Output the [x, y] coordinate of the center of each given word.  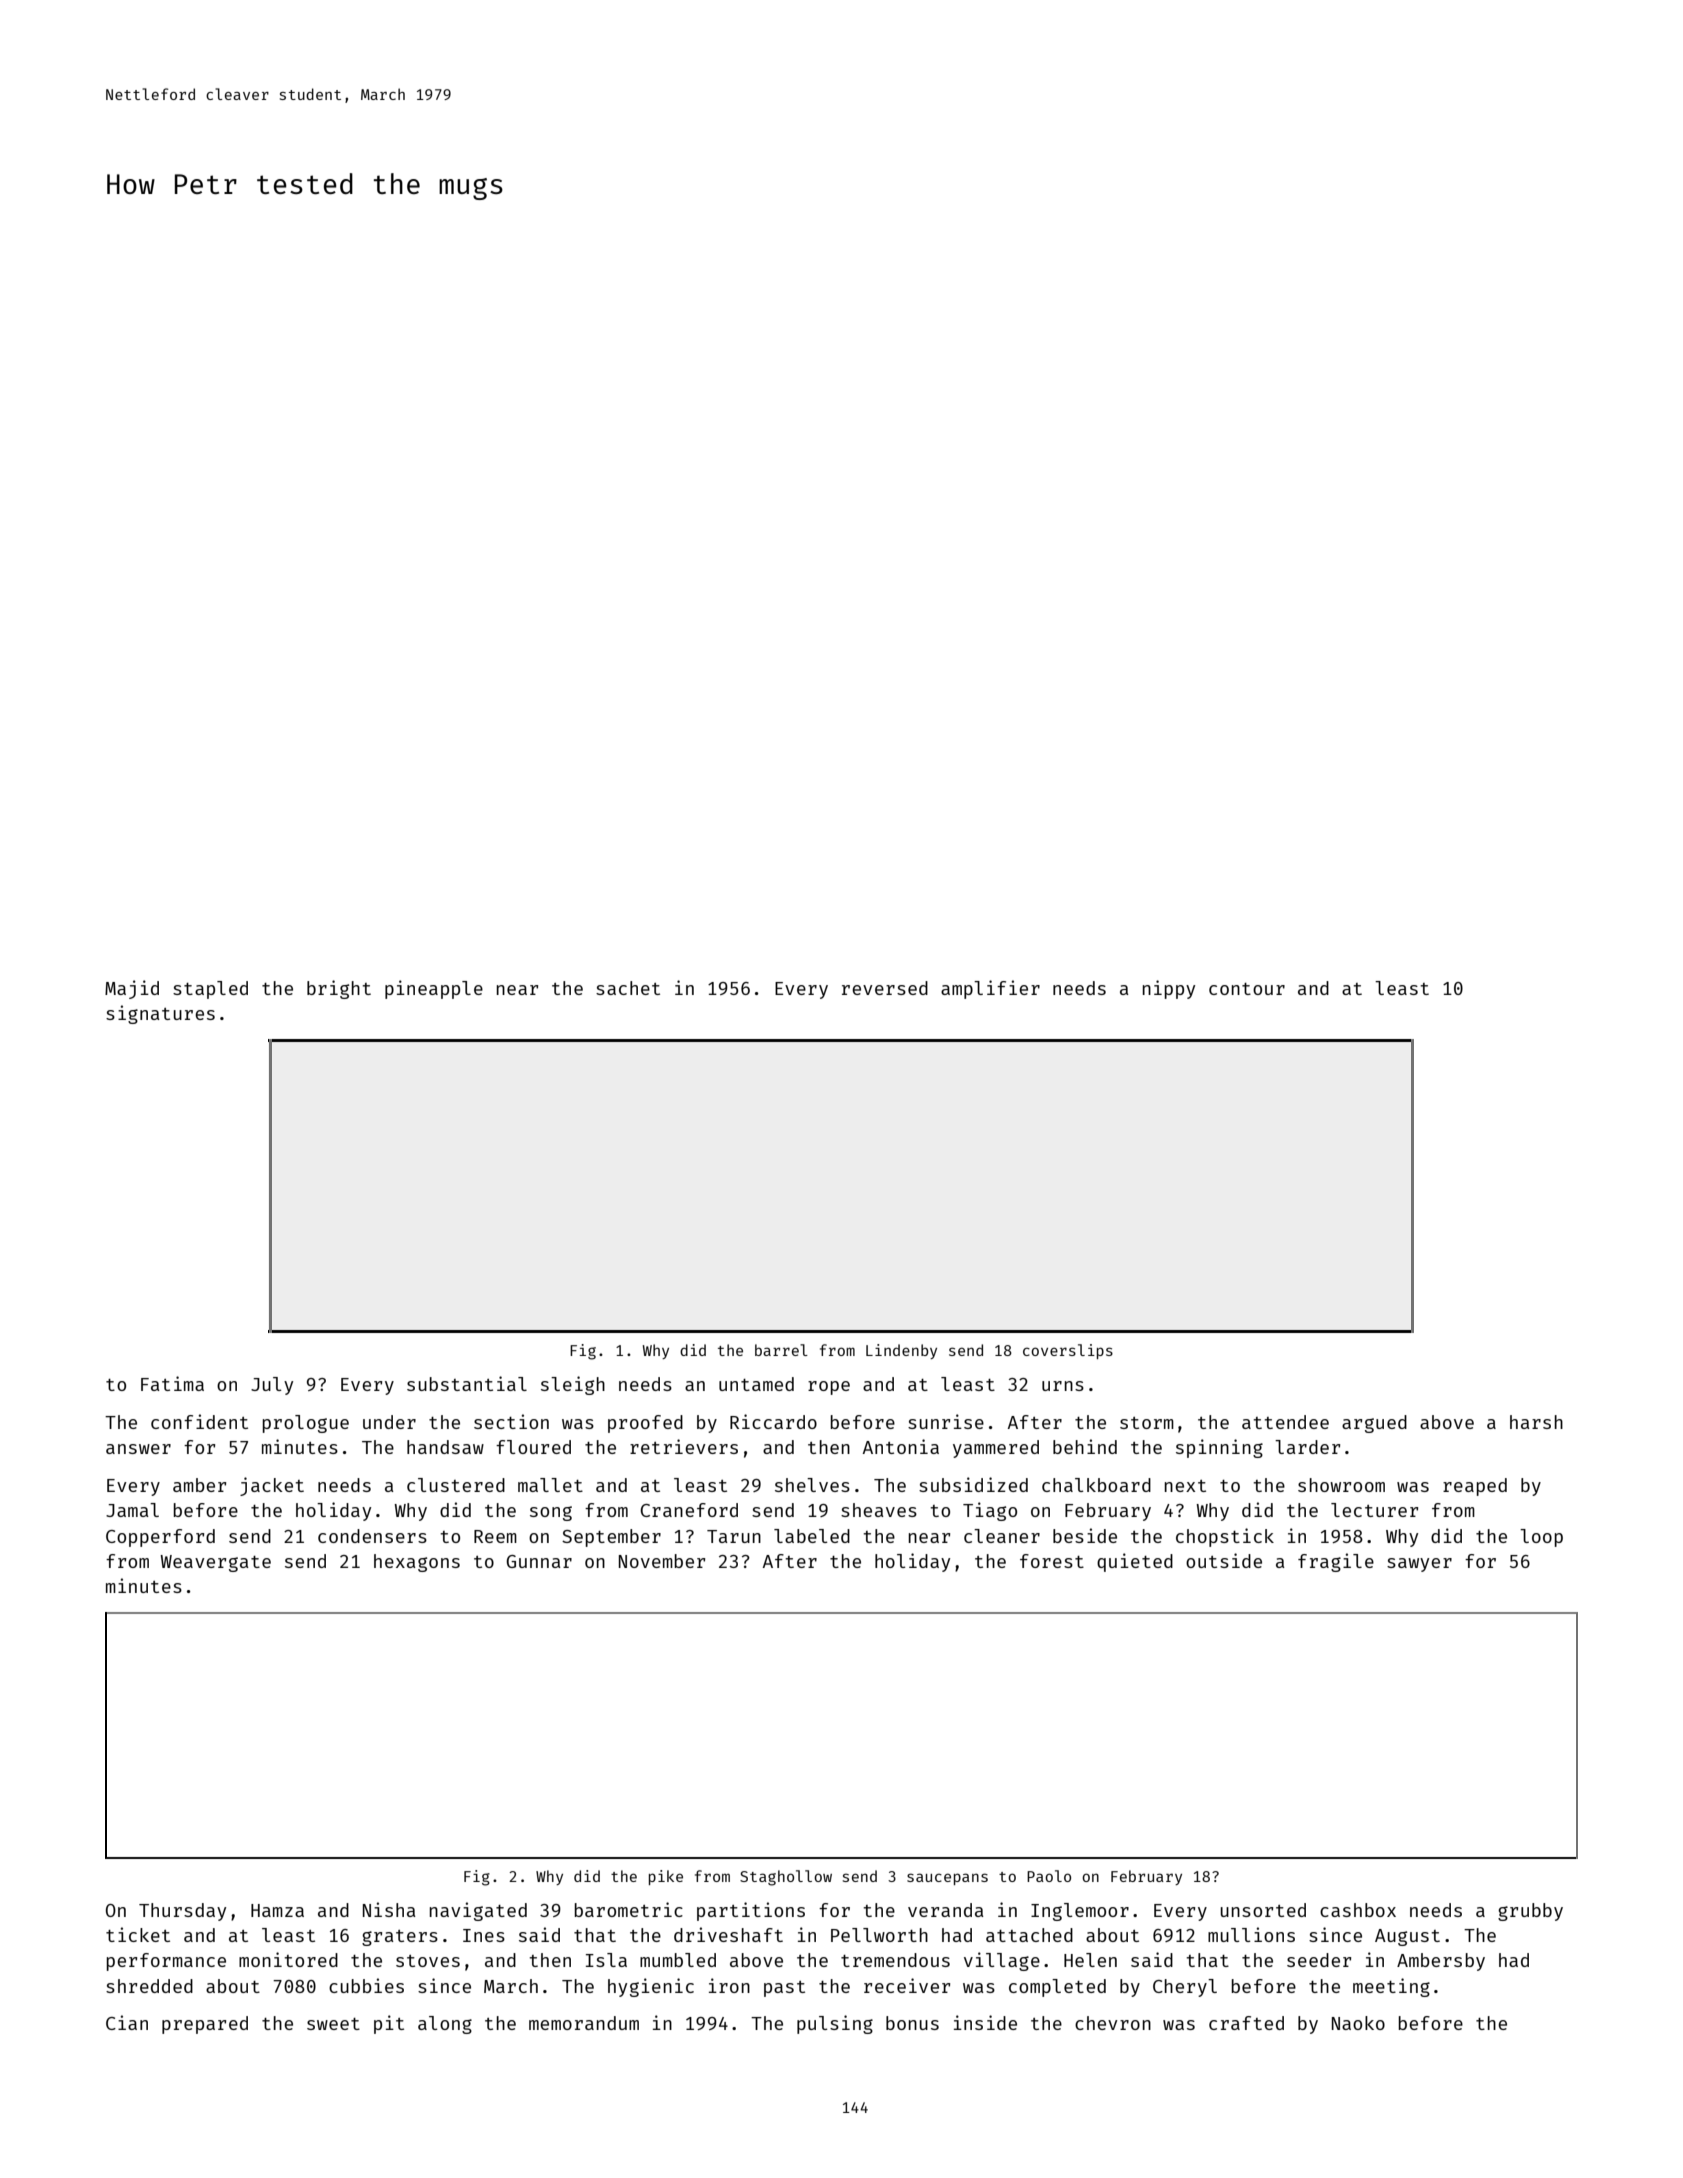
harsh [1536, 1422]
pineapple [434, 989]
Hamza [277, 1910]
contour [1247, 989]
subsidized [973, 1484]
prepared [205, 2025]
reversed [885, 988]
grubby [1530, 1912]
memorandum [584, 2023]
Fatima [172, 1383]
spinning [1219, 1448]
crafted [1246, 2023]
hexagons [417, 1563]
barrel [781, 1350]
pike [666, 1877]
